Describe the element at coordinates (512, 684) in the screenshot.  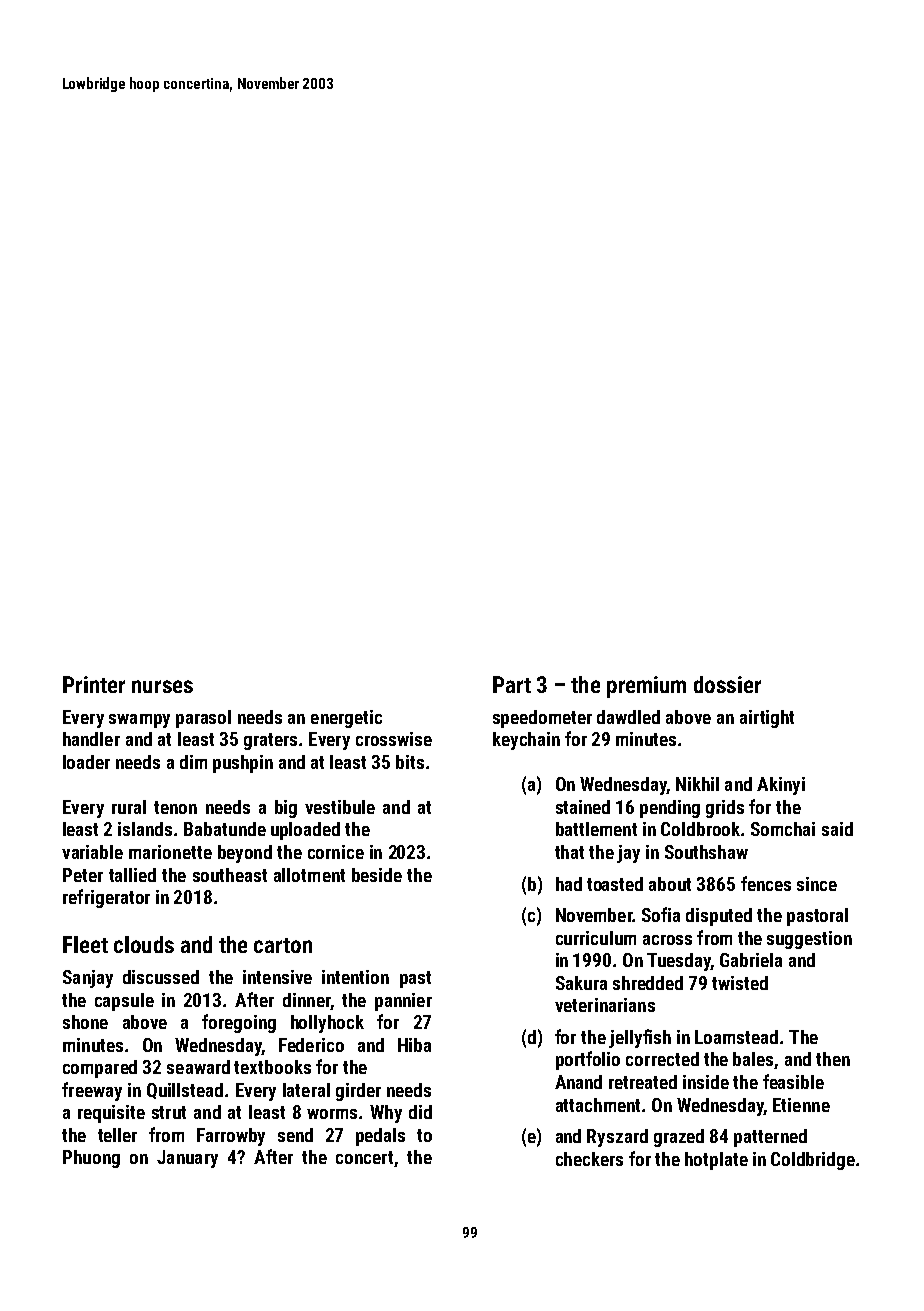
I see `Part` at that location.
